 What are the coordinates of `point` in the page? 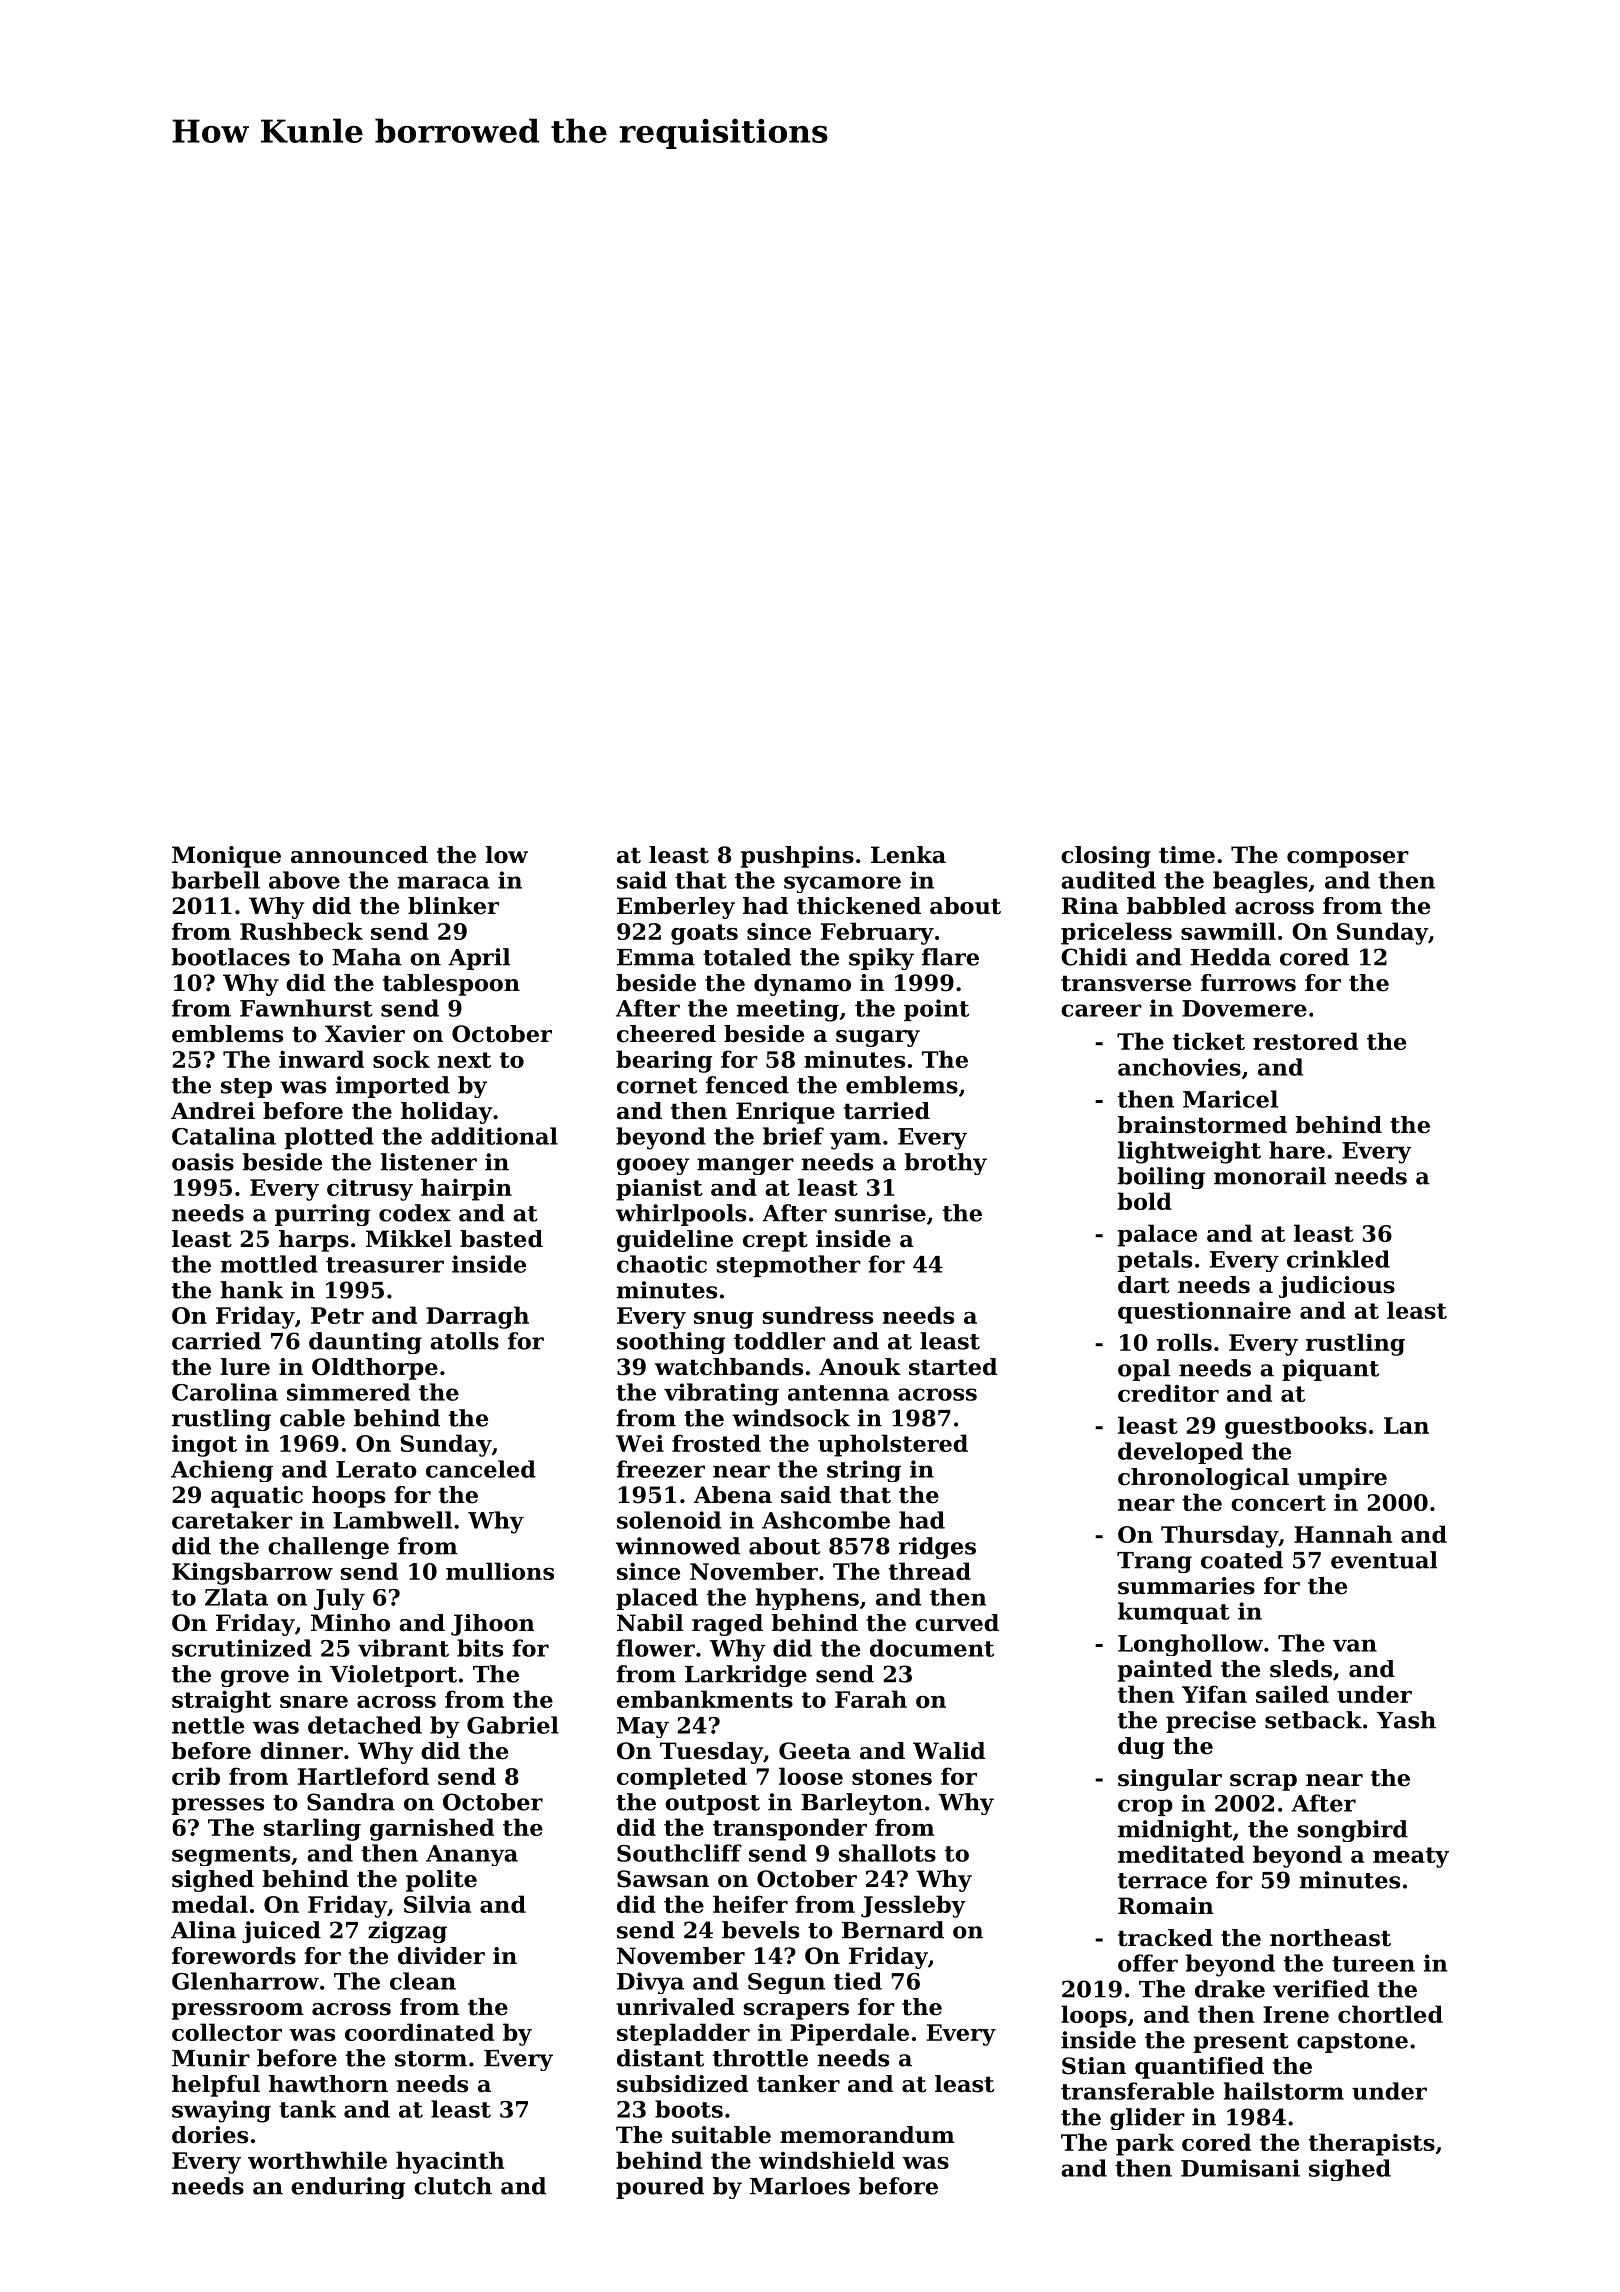 It's located at (936, 1010).
